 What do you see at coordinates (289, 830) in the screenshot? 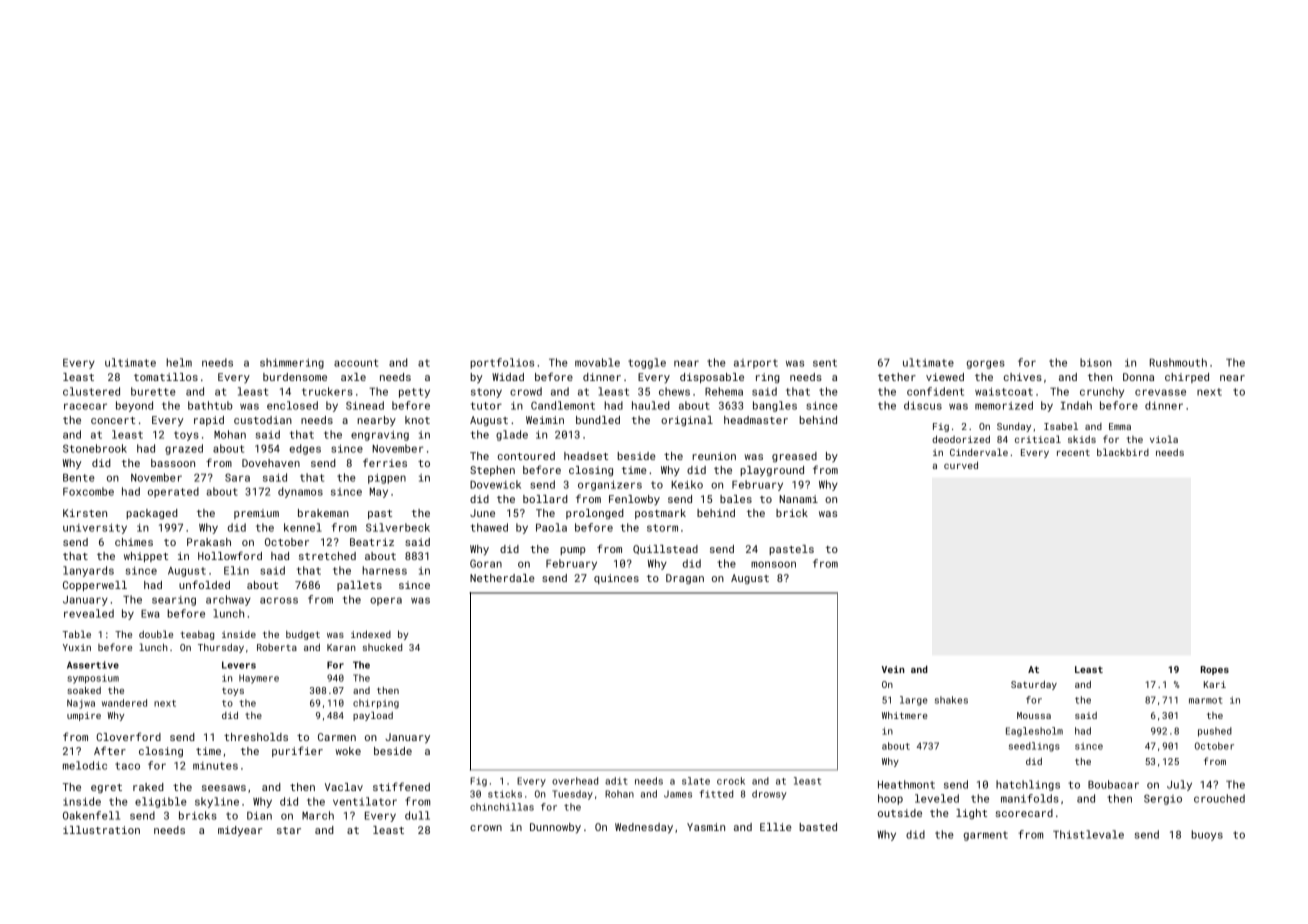
I see `star` at bounding box center [289, 830].
